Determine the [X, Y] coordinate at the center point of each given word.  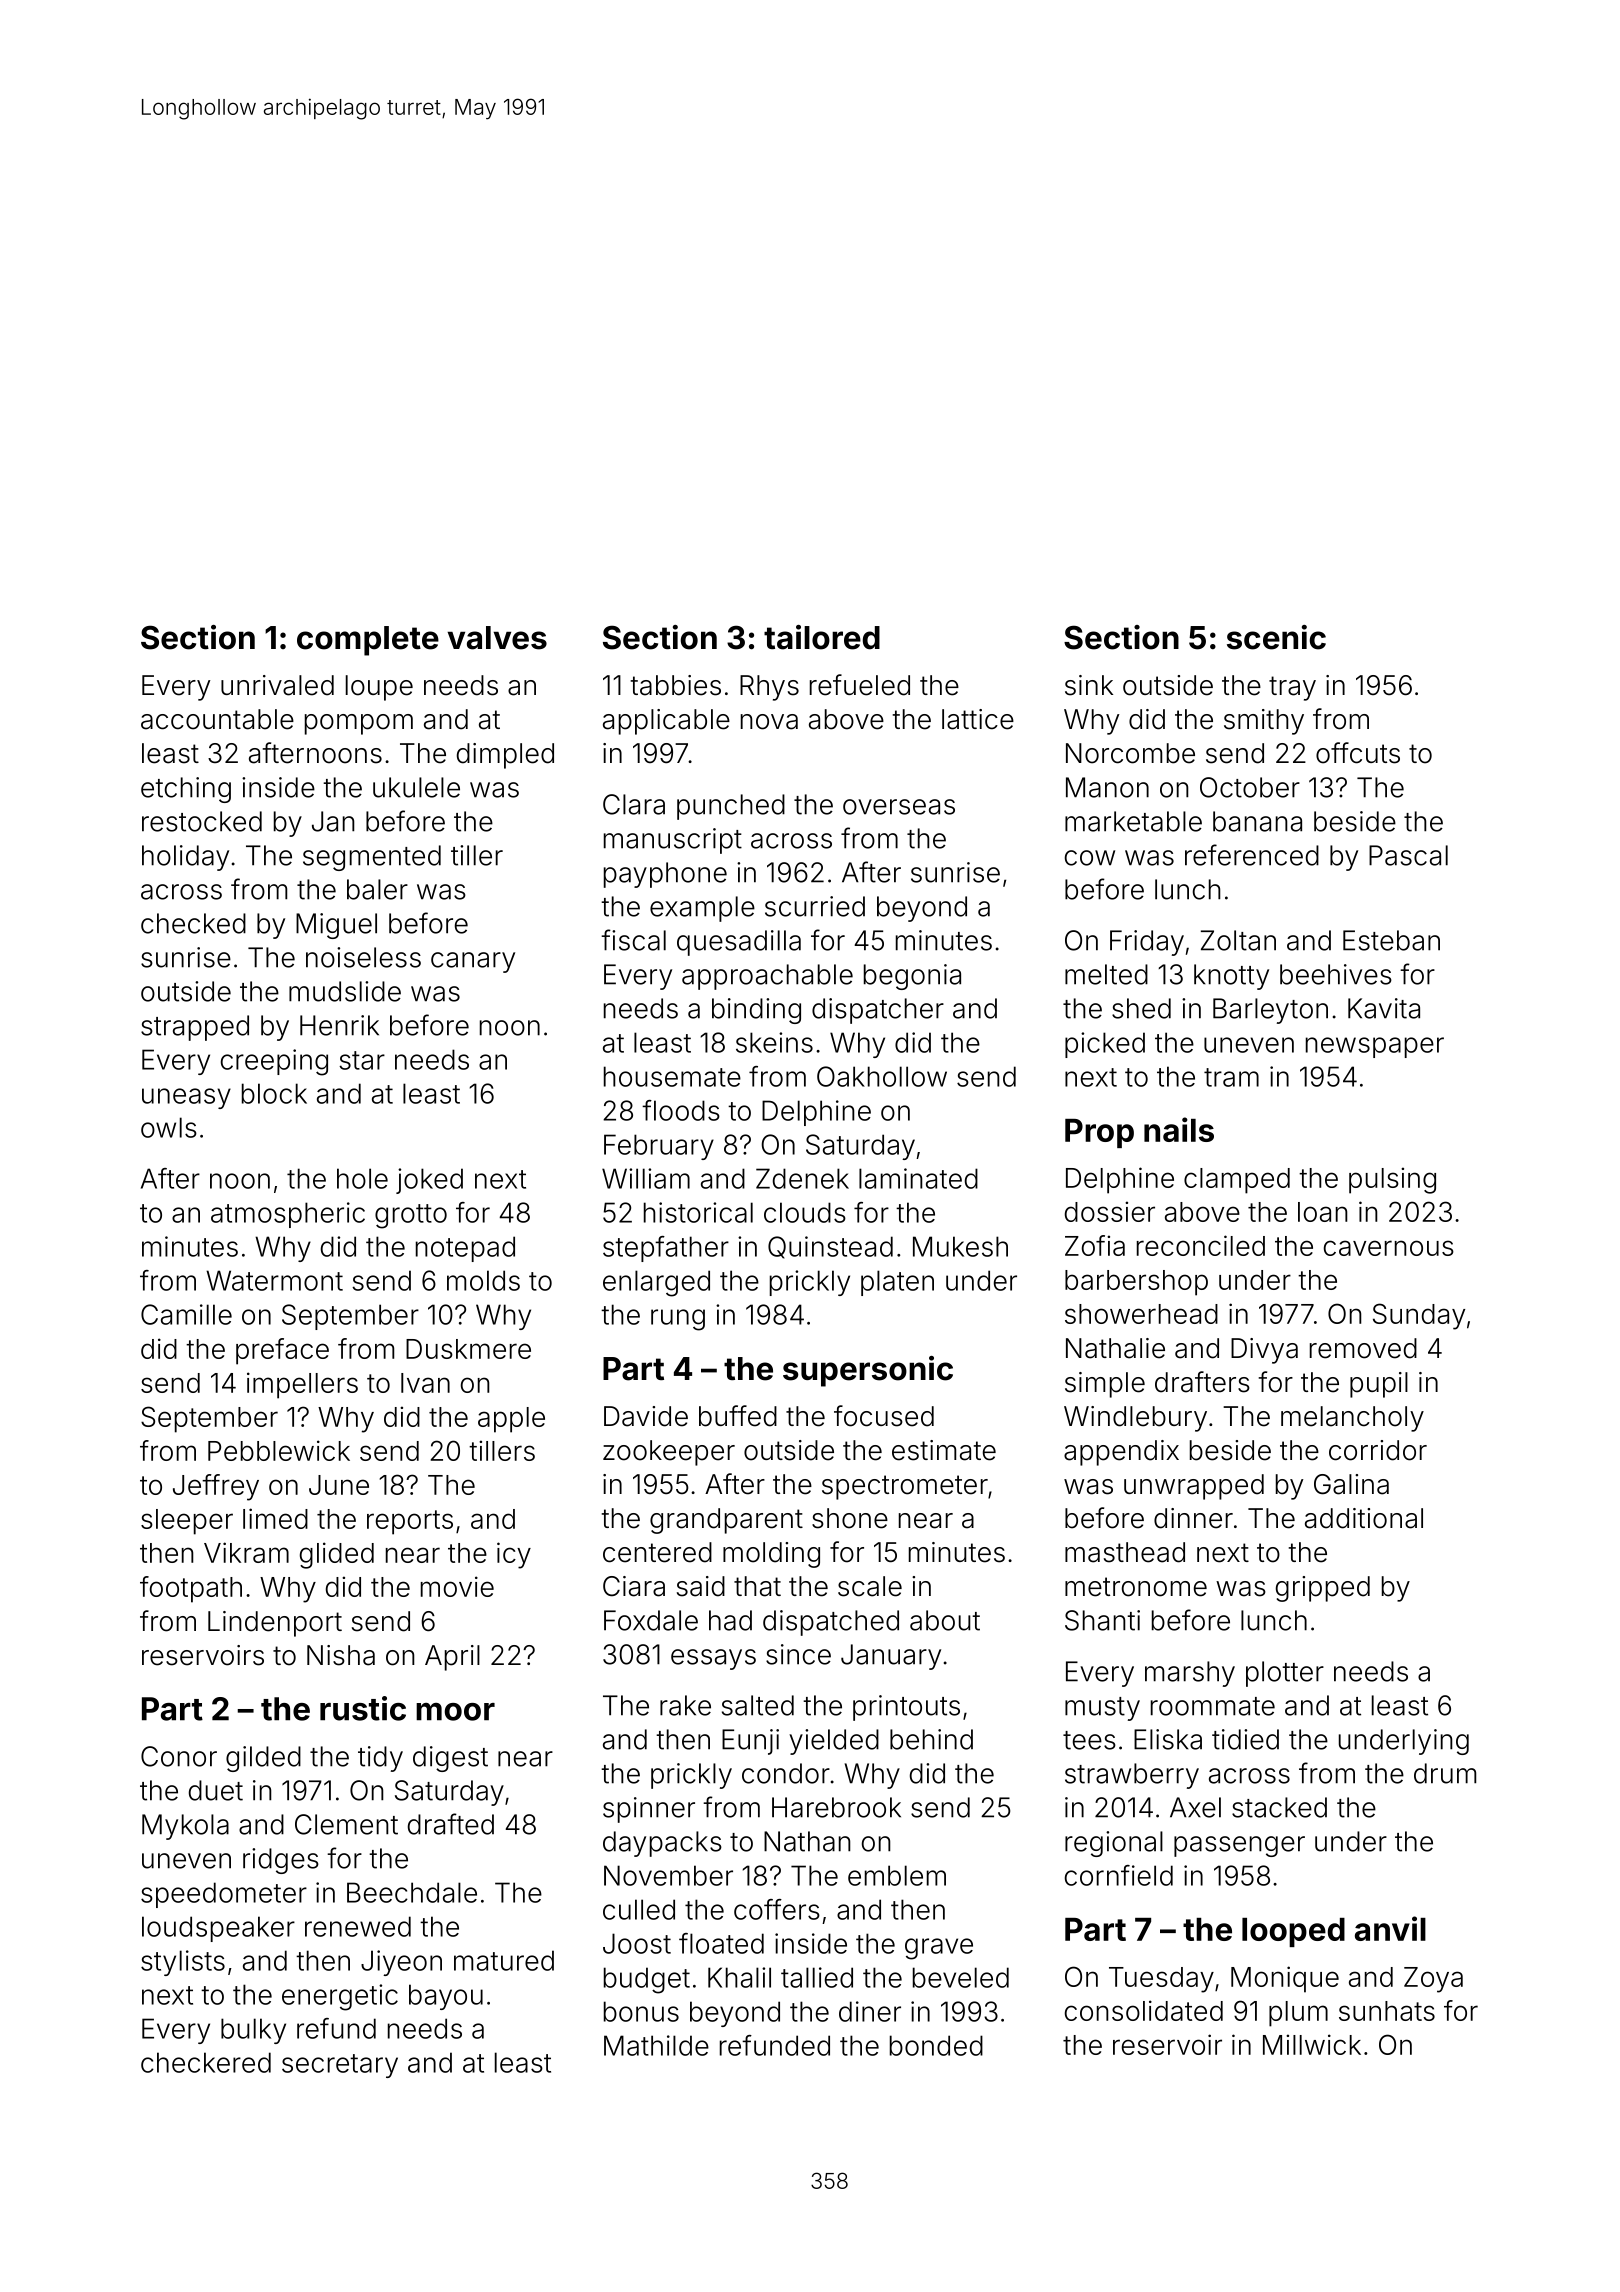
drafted [451, 1824]
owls [169, 1127]
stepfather [666, 1249]
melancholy [1352, 1419]
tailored [822, 637]
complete [368, 641]
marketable [1133, 821]
